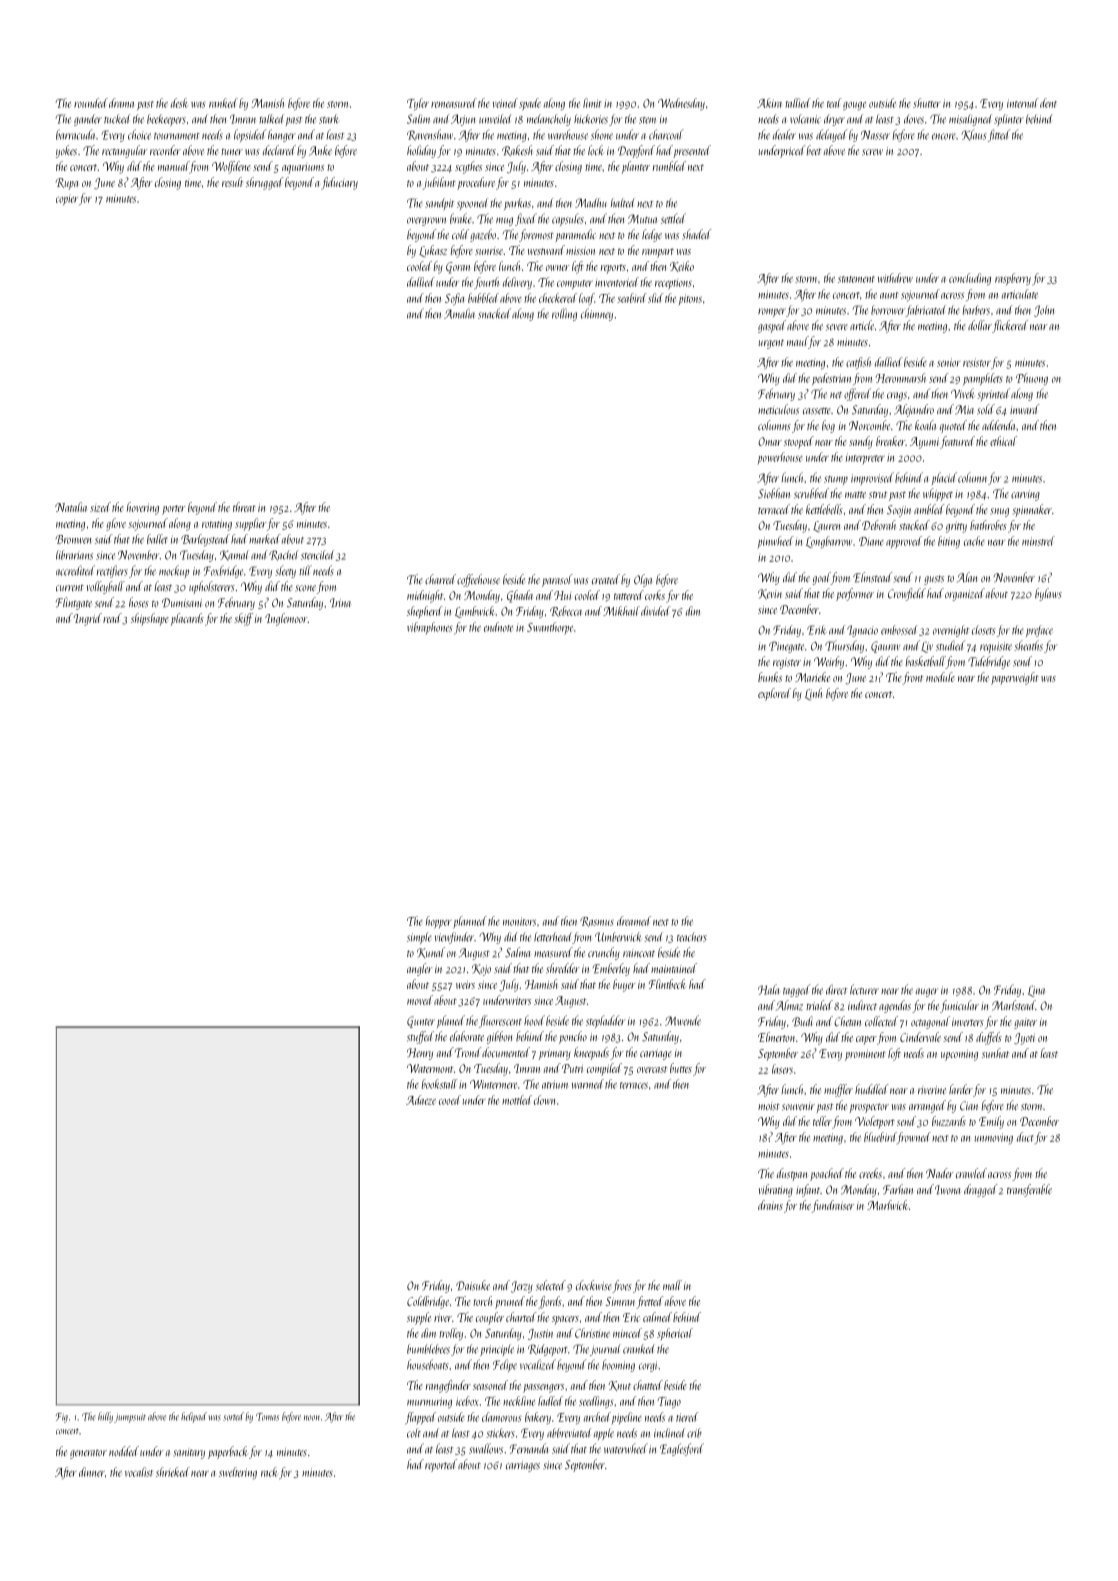 The image size is (1118, 1581). I want to click on created, so click(606, 579).
